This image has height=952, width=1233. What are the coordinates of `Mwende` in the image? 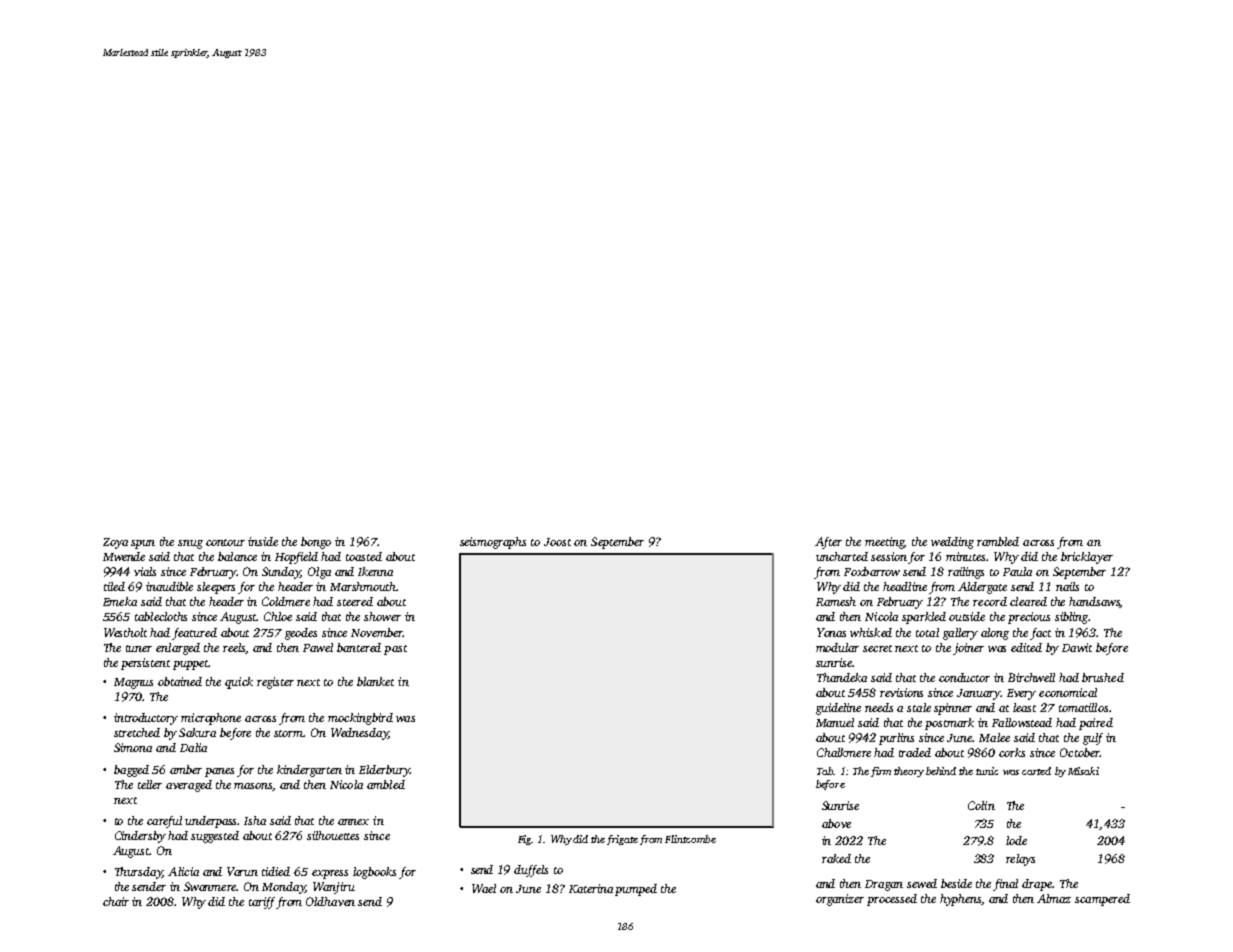 It's located at (124, 556).
